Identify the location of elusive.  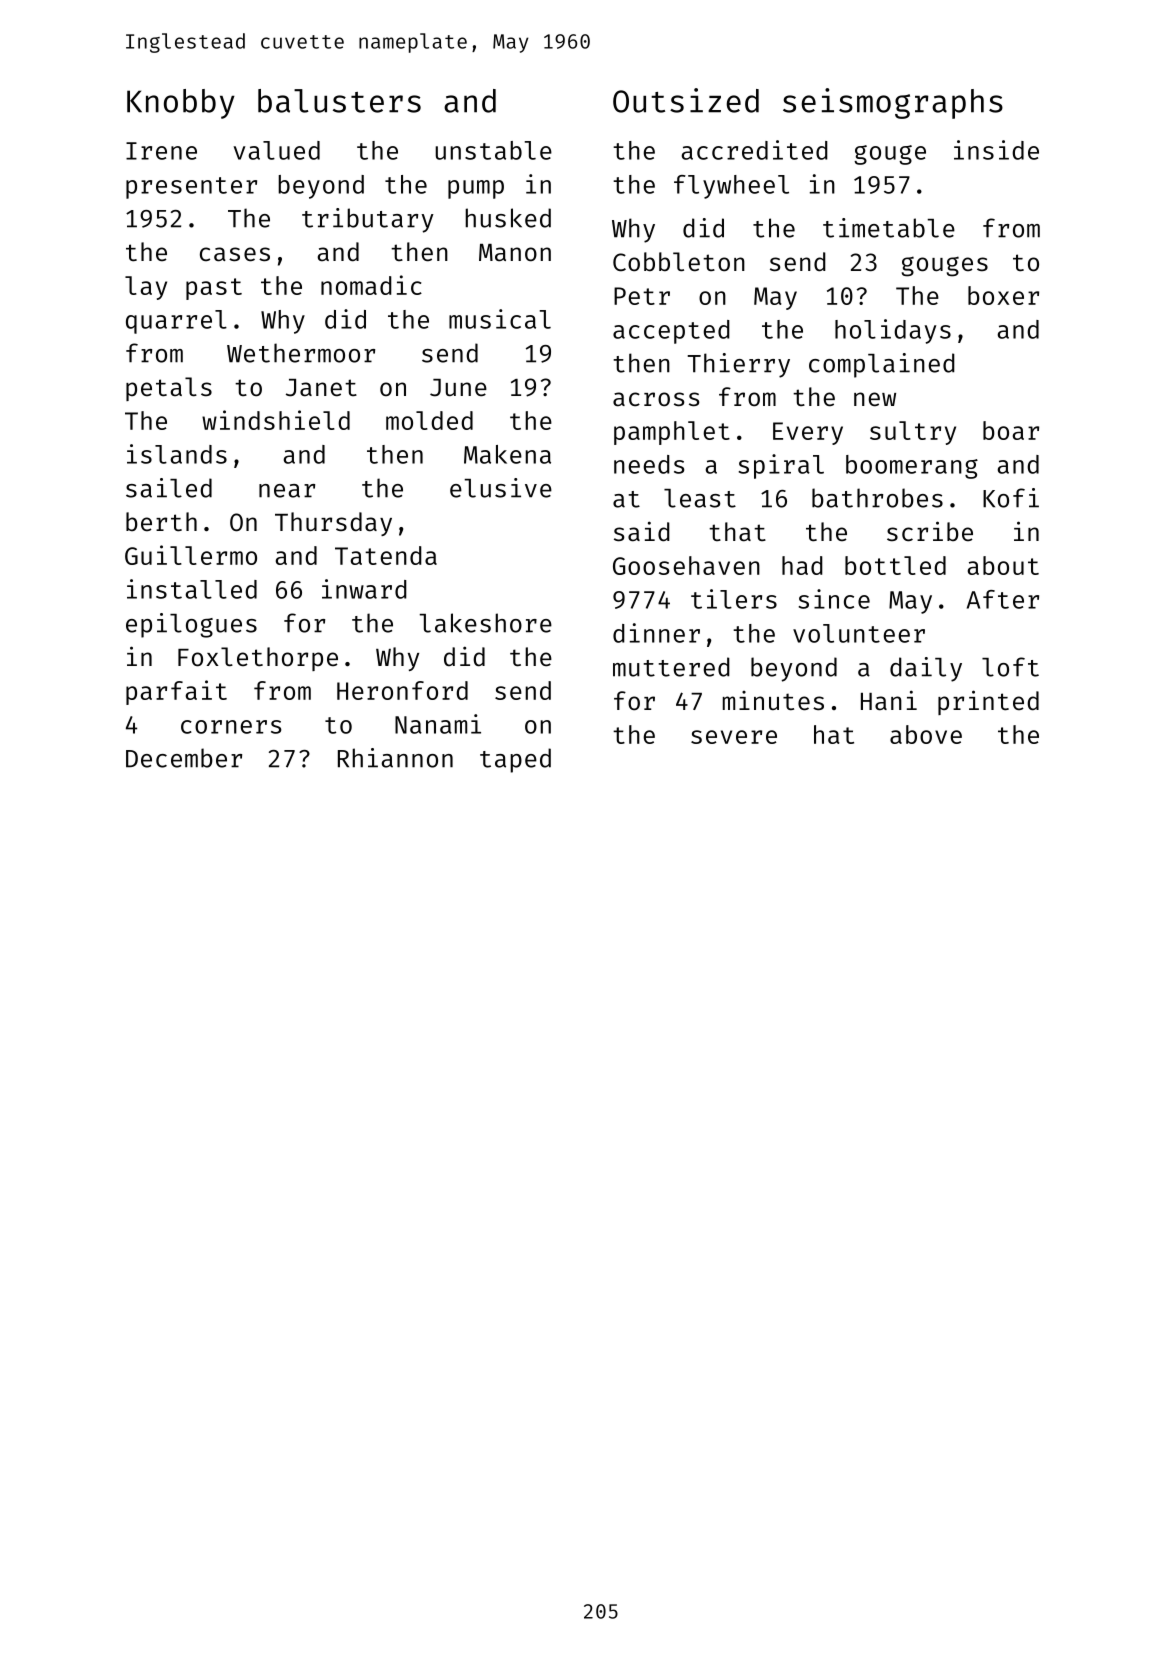
(501, 488).
